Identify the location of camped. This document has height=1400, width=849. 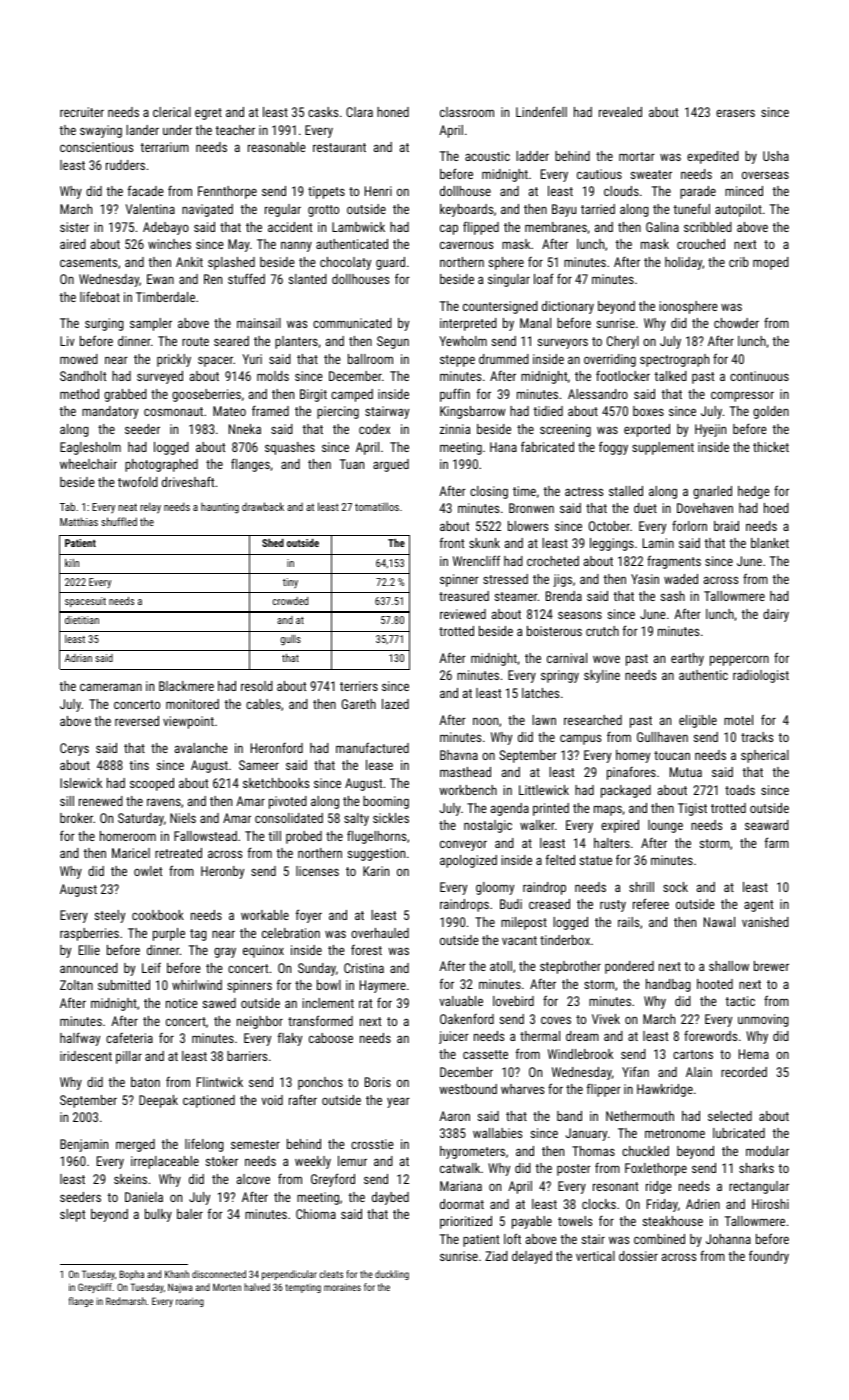
(352, 395).
